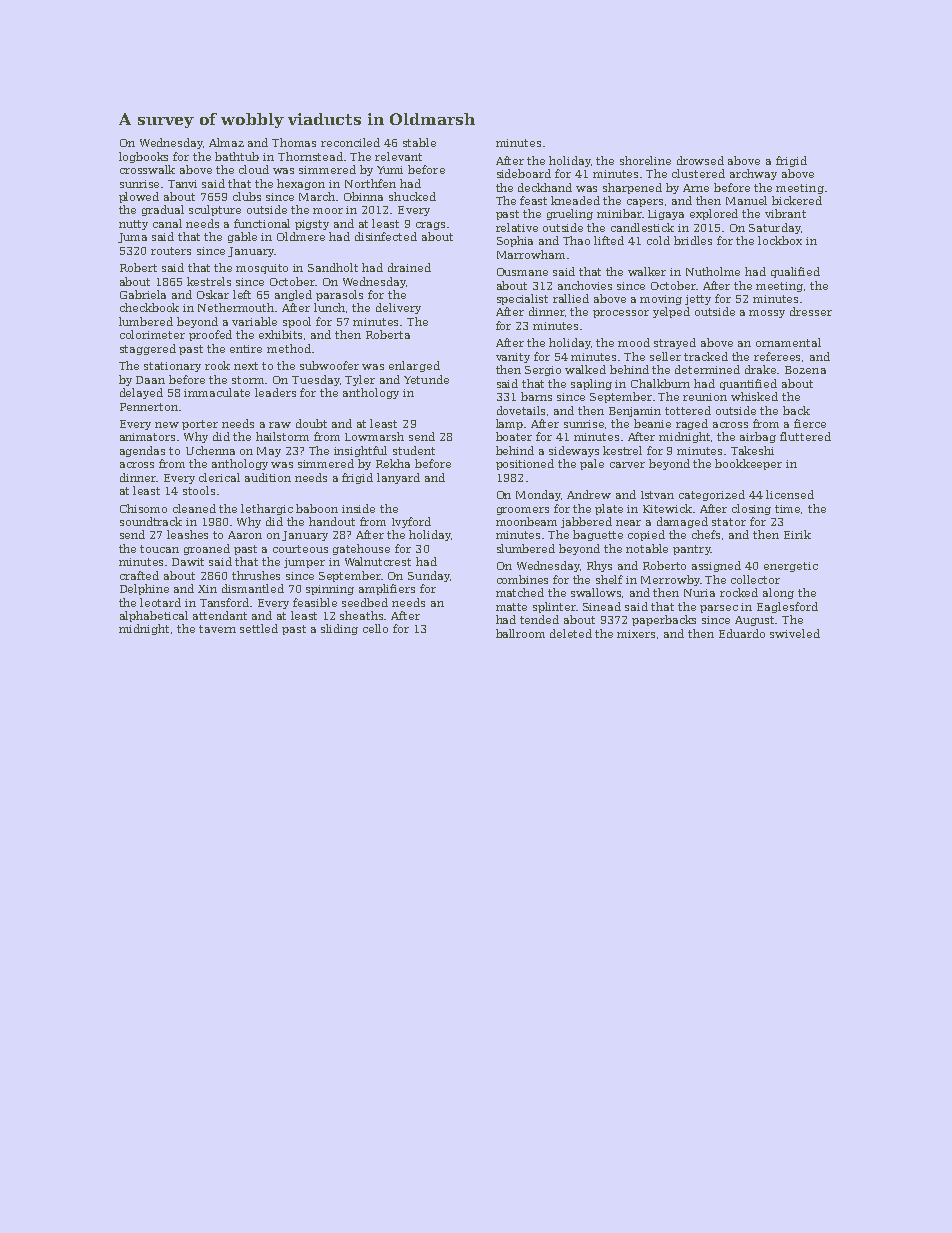  Describe the element at coordinates (226, 142) in the document. I see `Almaz` at that location.
